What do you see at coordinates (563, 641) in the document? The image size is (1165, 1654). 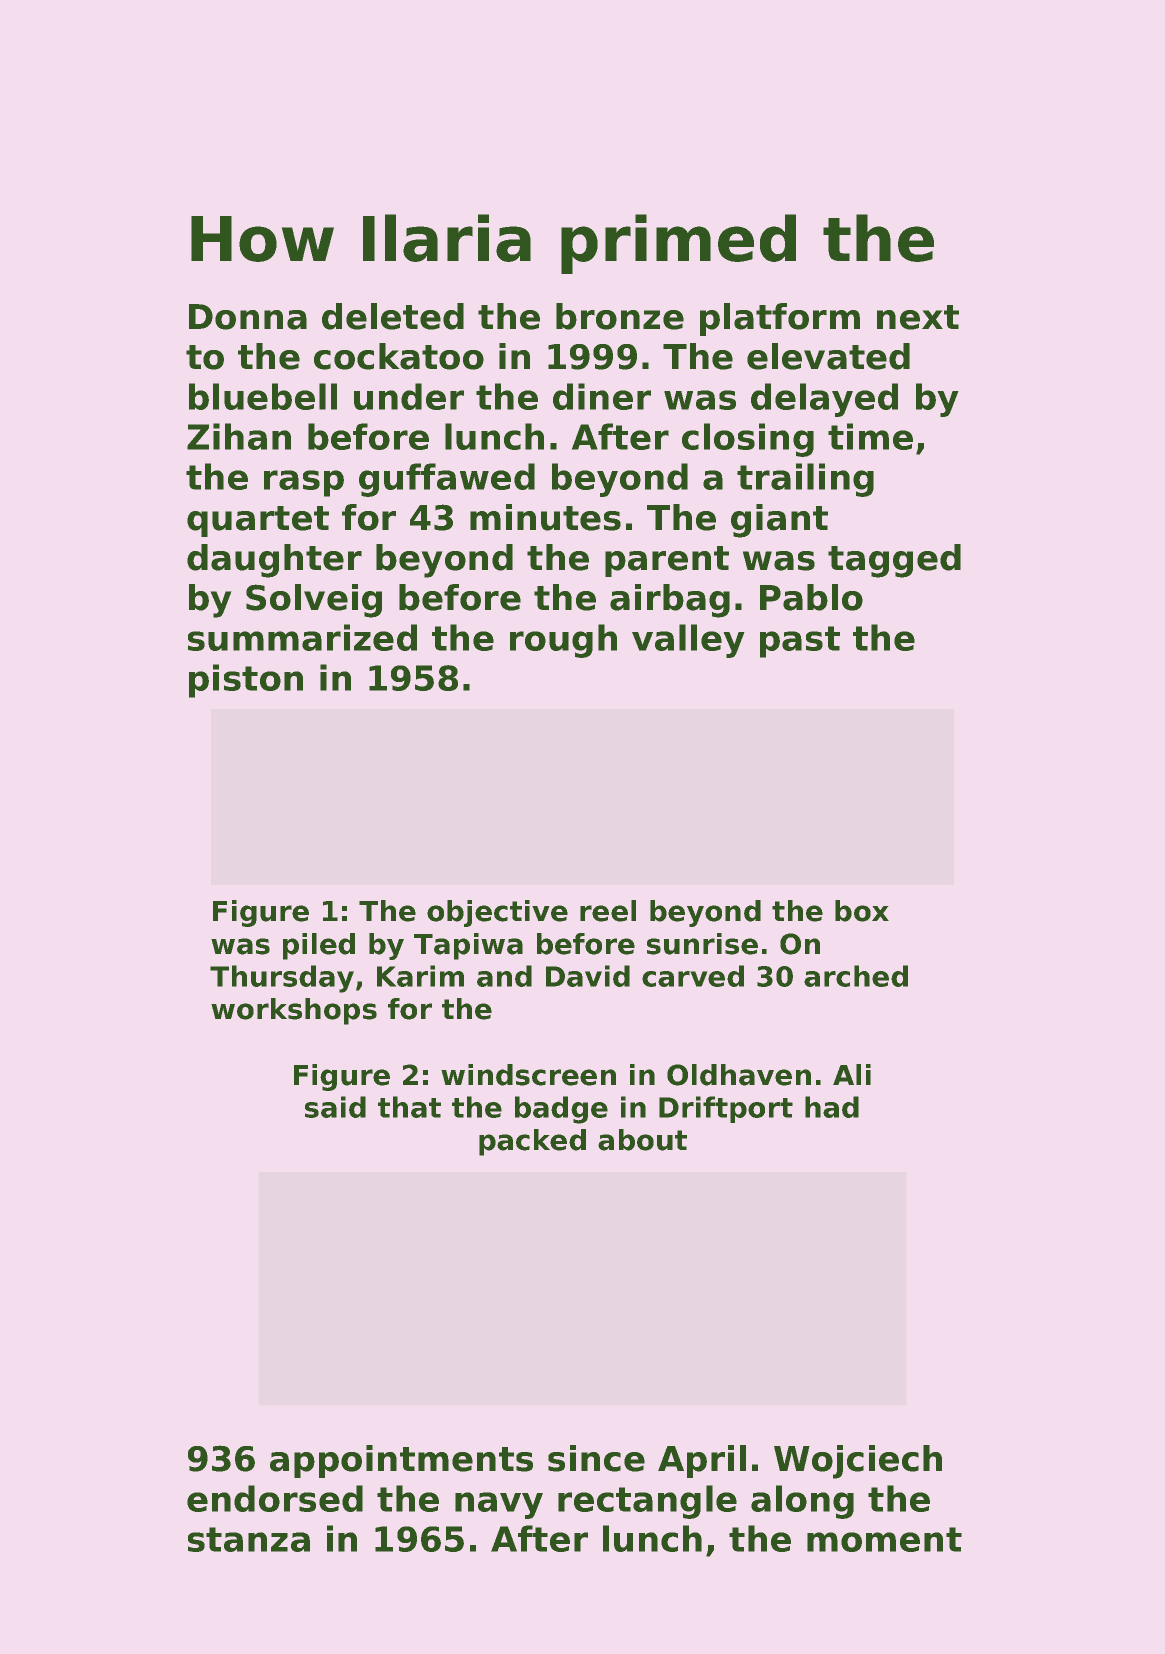 I see `rough` at bounding box center [563, 641].
